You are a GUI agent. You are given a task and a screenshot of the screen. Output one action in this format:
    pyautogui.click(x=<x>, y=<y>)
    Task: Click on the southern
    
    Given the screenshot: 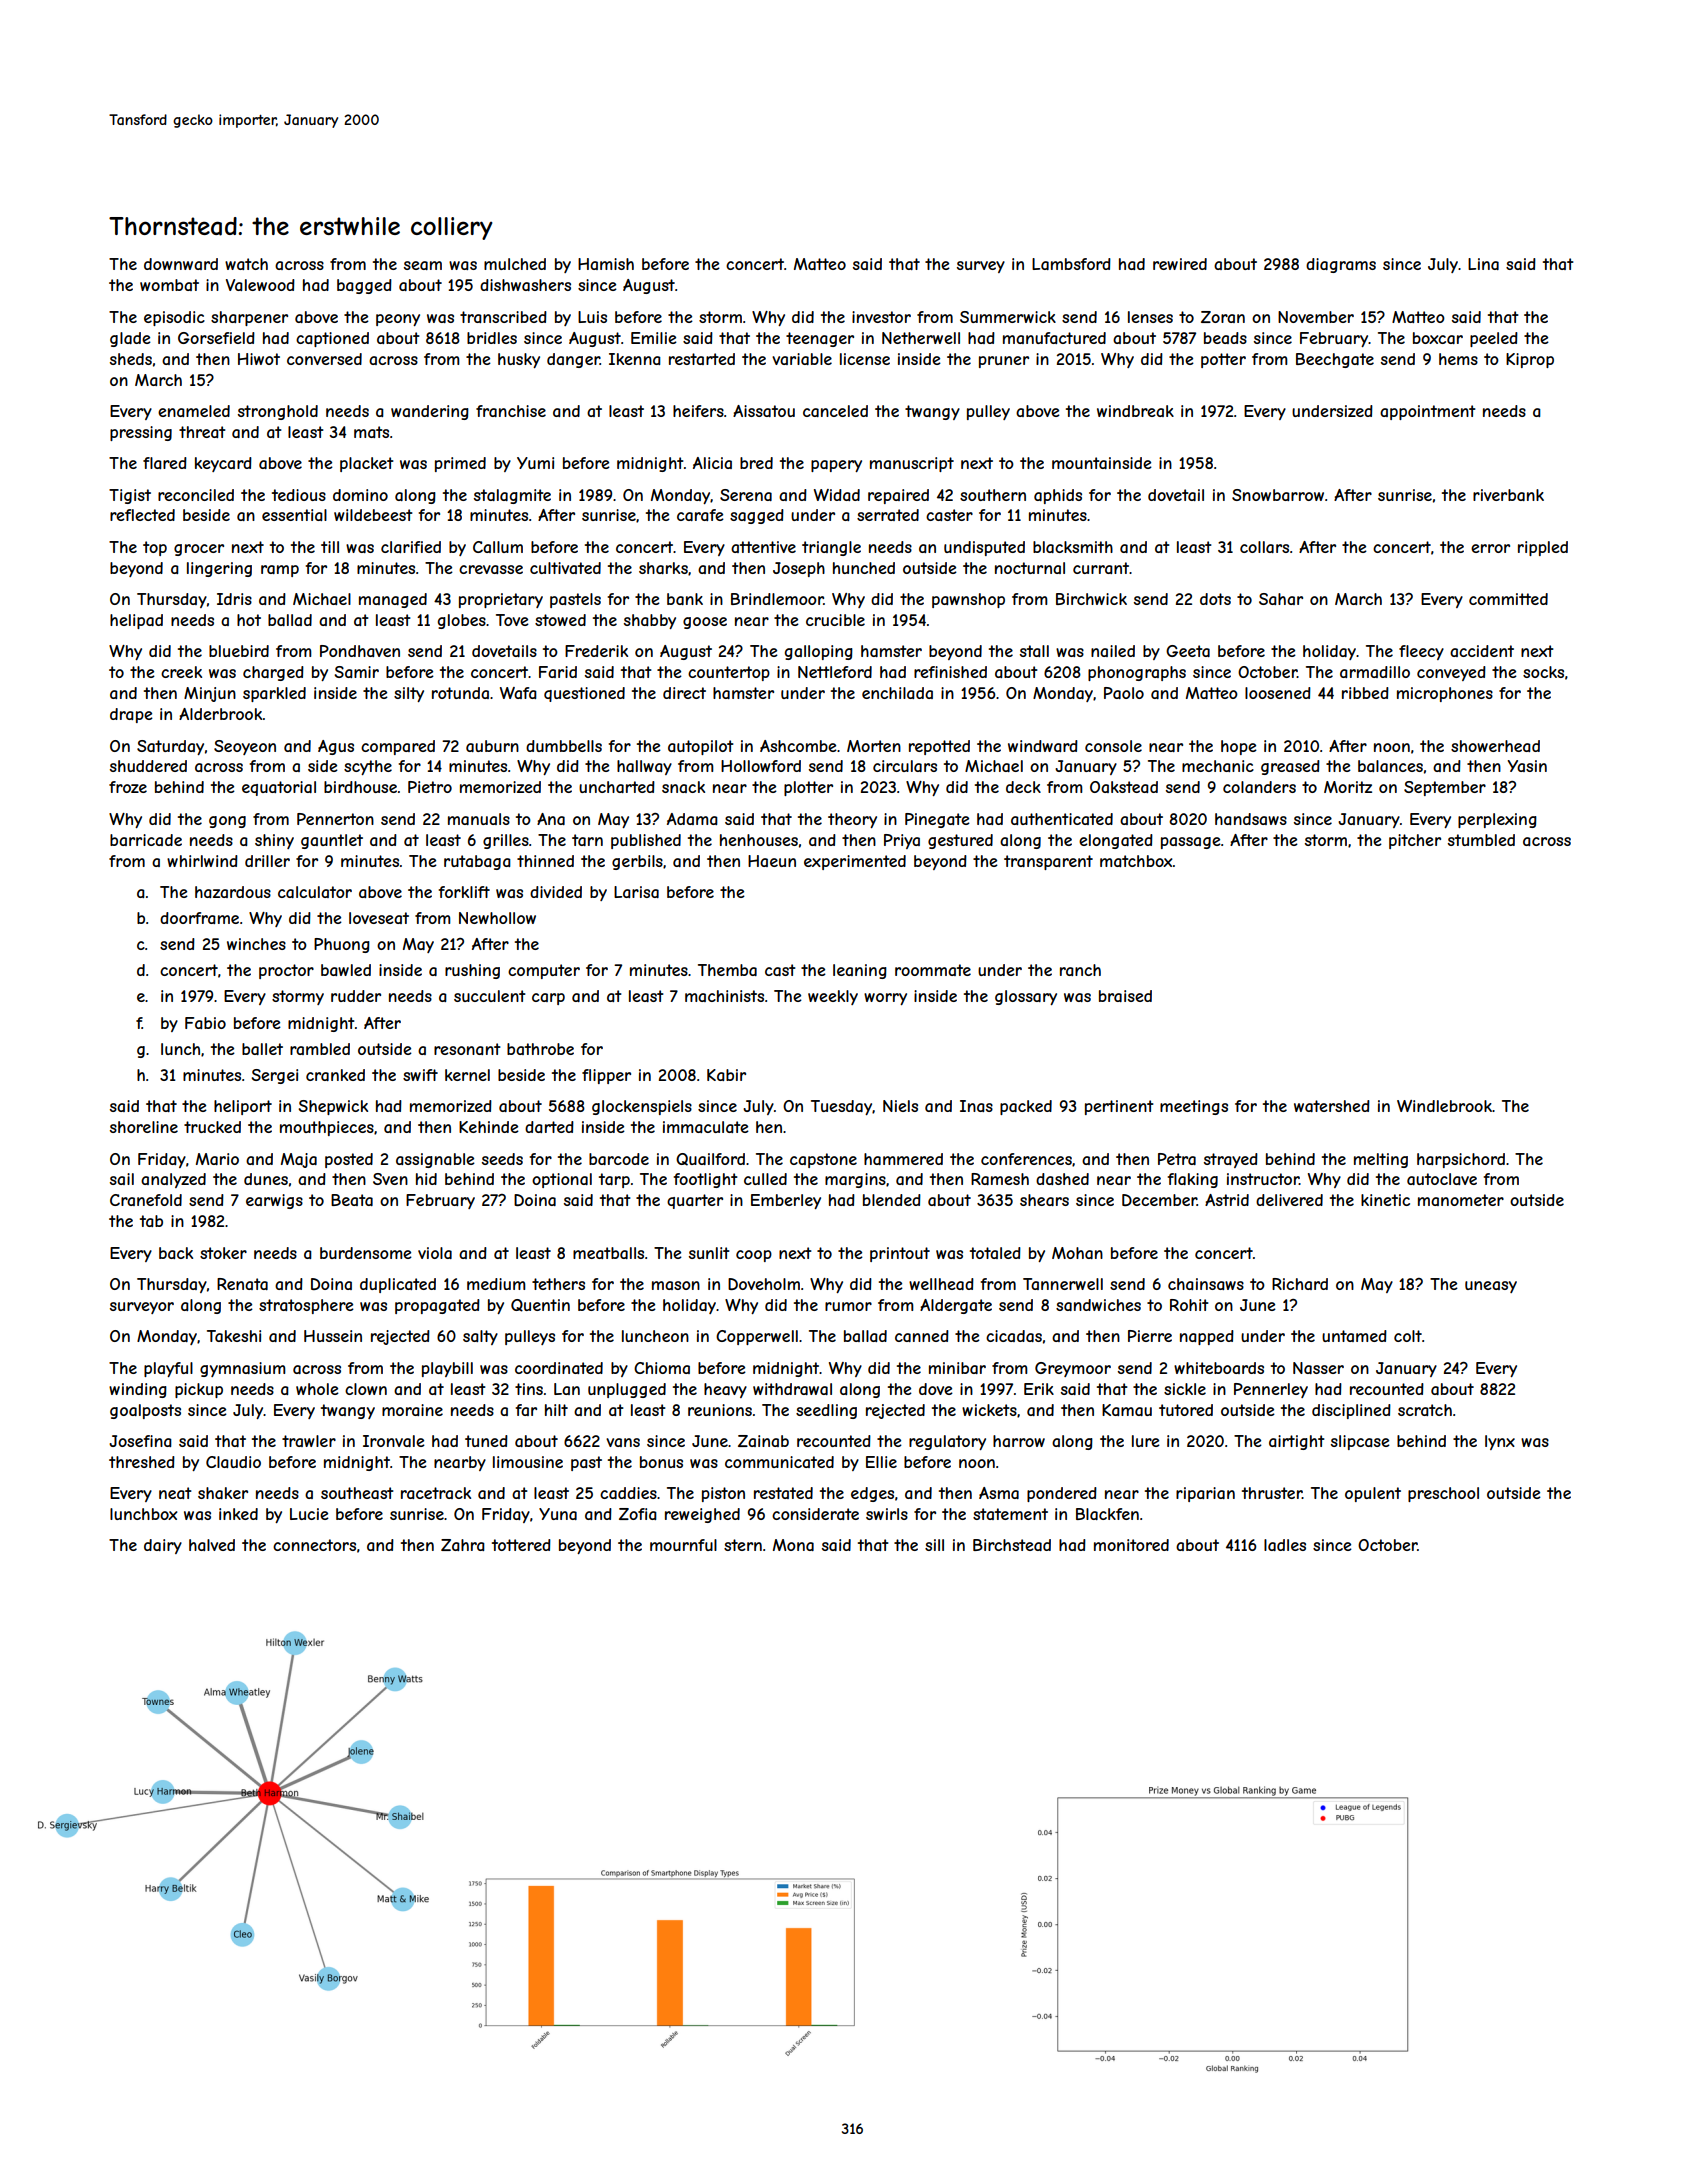 What is the action you would take?
    pyautogui.click(x=993, y=495)
